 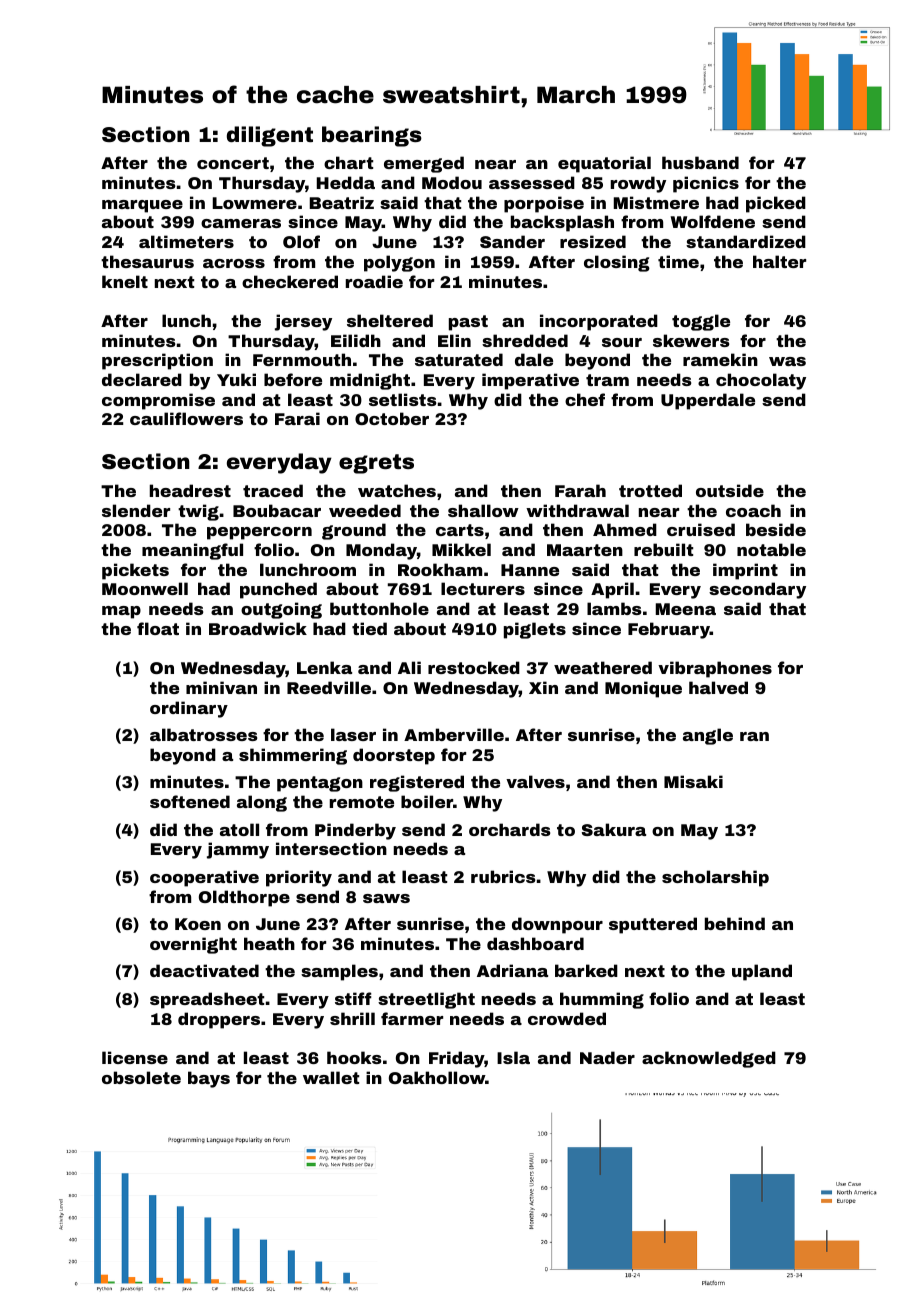 I want to click on minivan, so click(x=221, y=687).
